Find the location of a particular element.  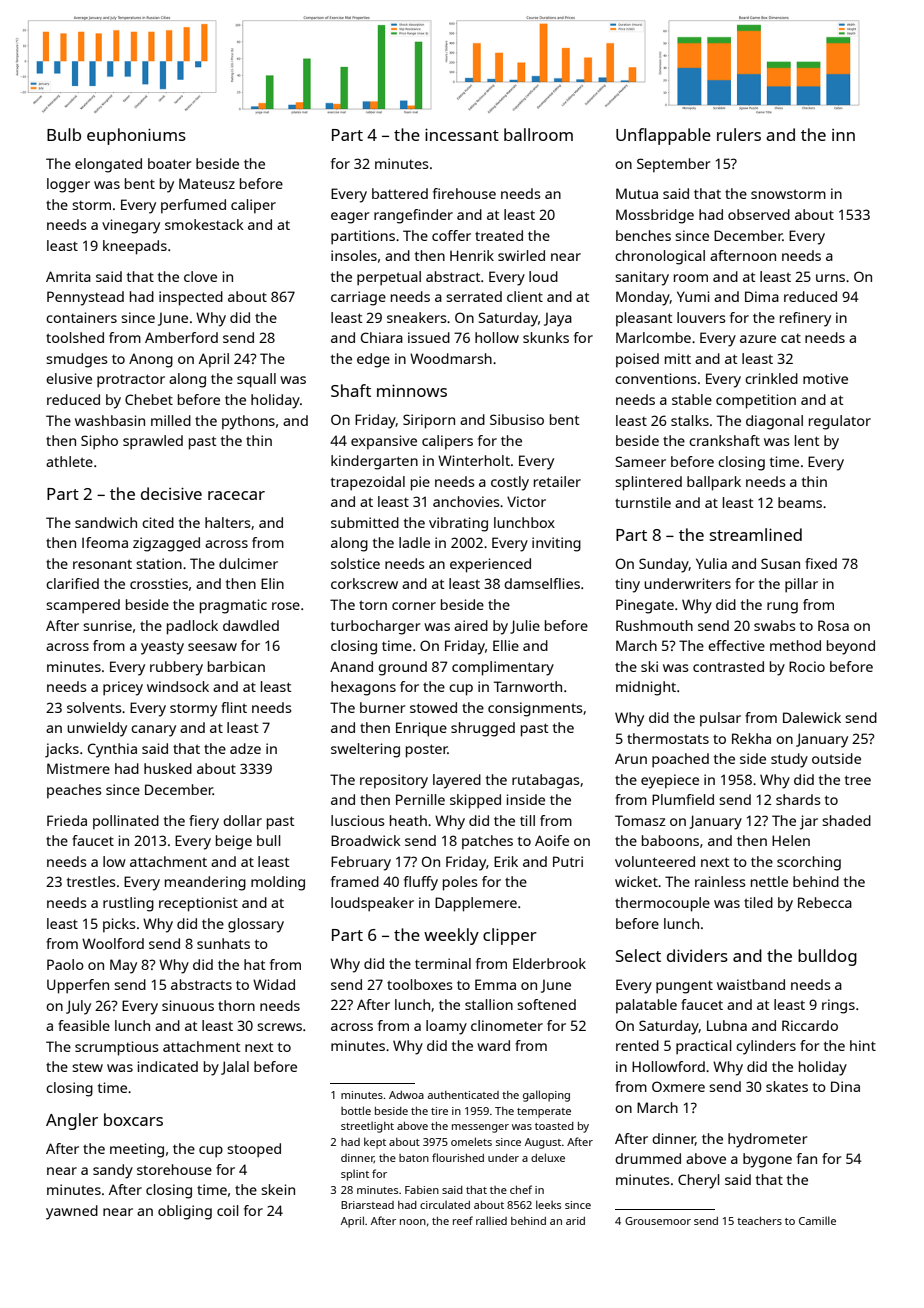

refinery is located at coordinates (805, 319).
